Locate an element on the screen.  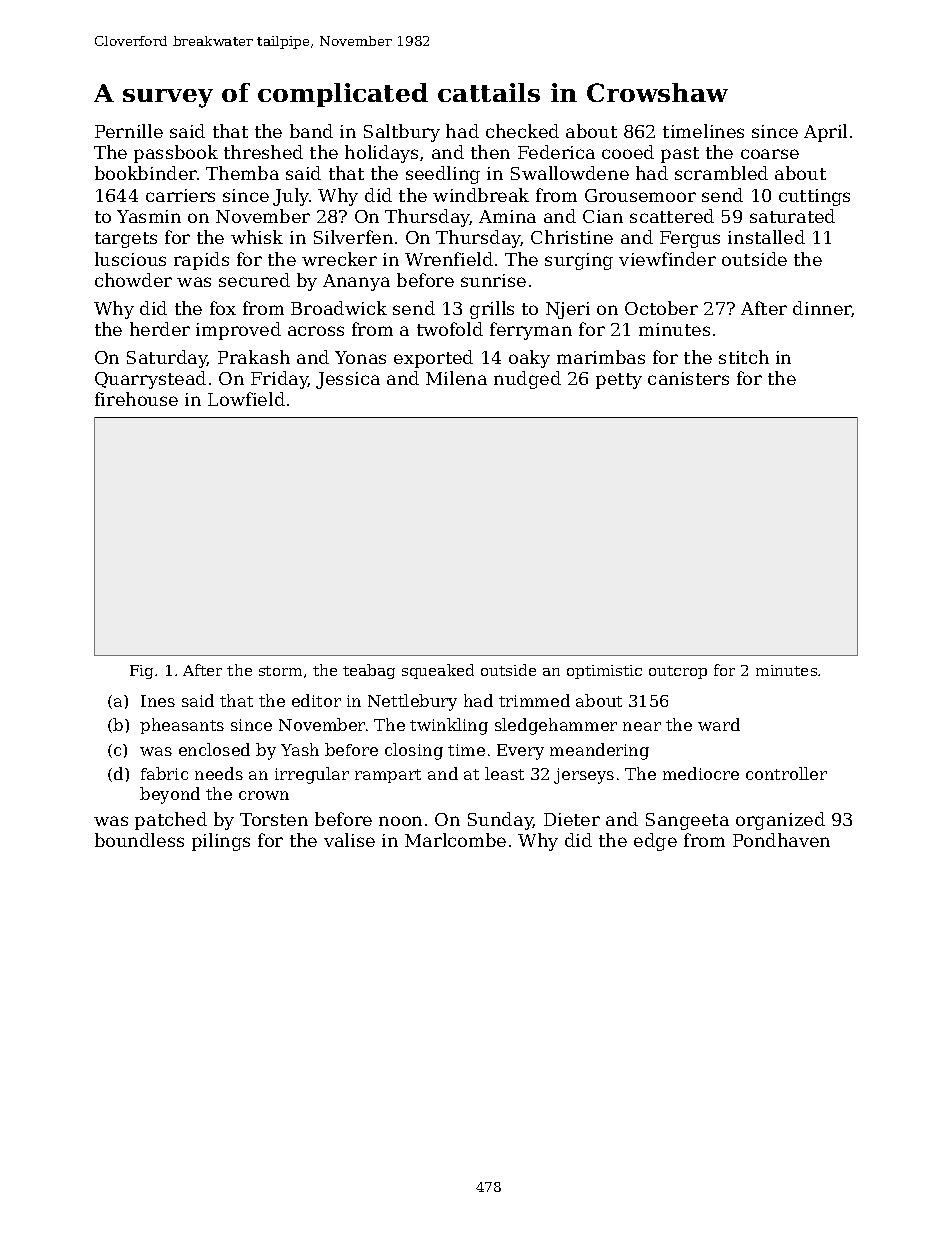
Fig is located at coordinates (141, 672).
